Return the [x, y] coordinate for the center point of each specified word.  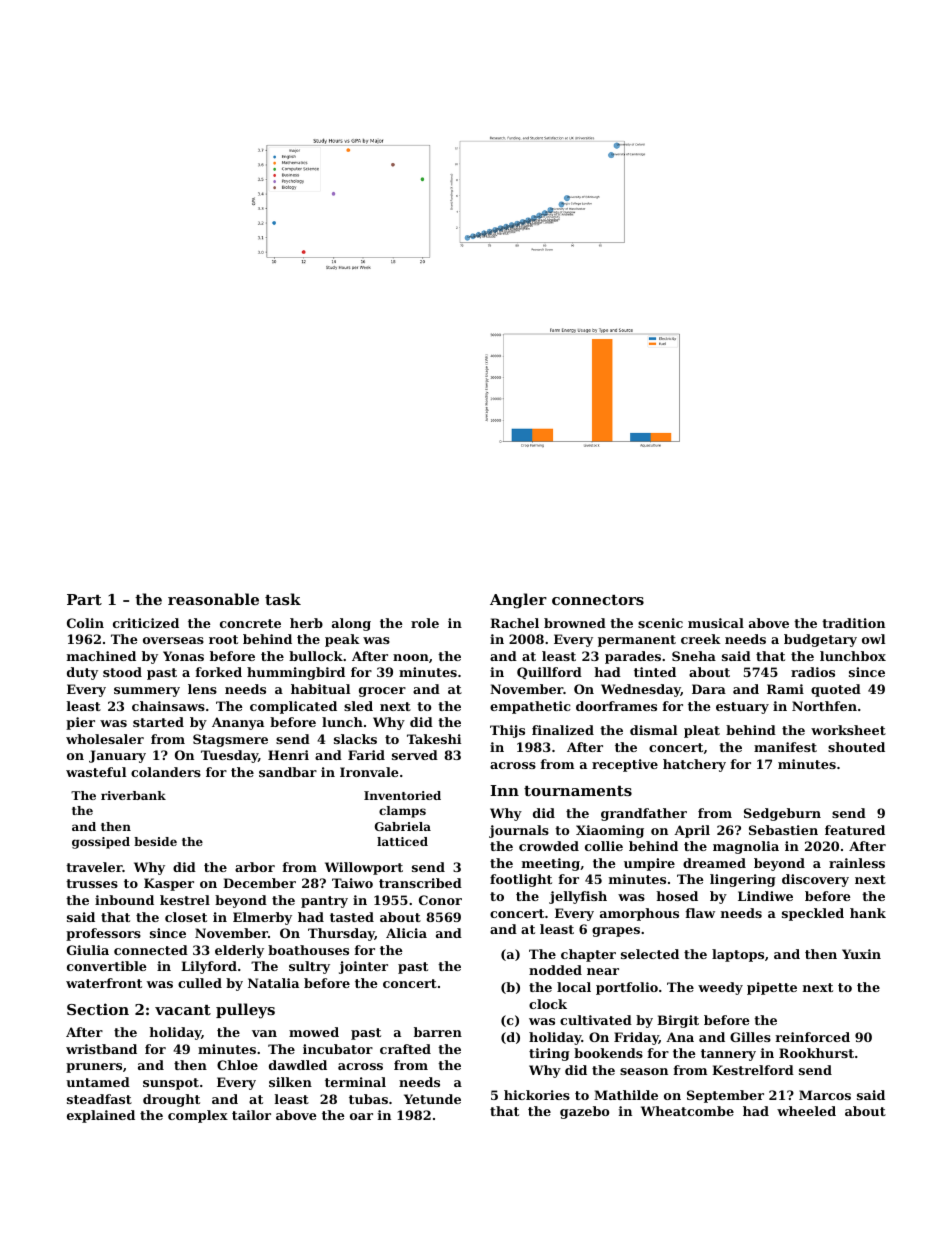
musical [716, 623]
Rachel [514, 623]
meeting [551, 864]
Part [84, 599]
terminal [355, 1082]
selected [650, 954]
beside [155, 841]
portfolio [627, 988]
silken [290, 1082]
